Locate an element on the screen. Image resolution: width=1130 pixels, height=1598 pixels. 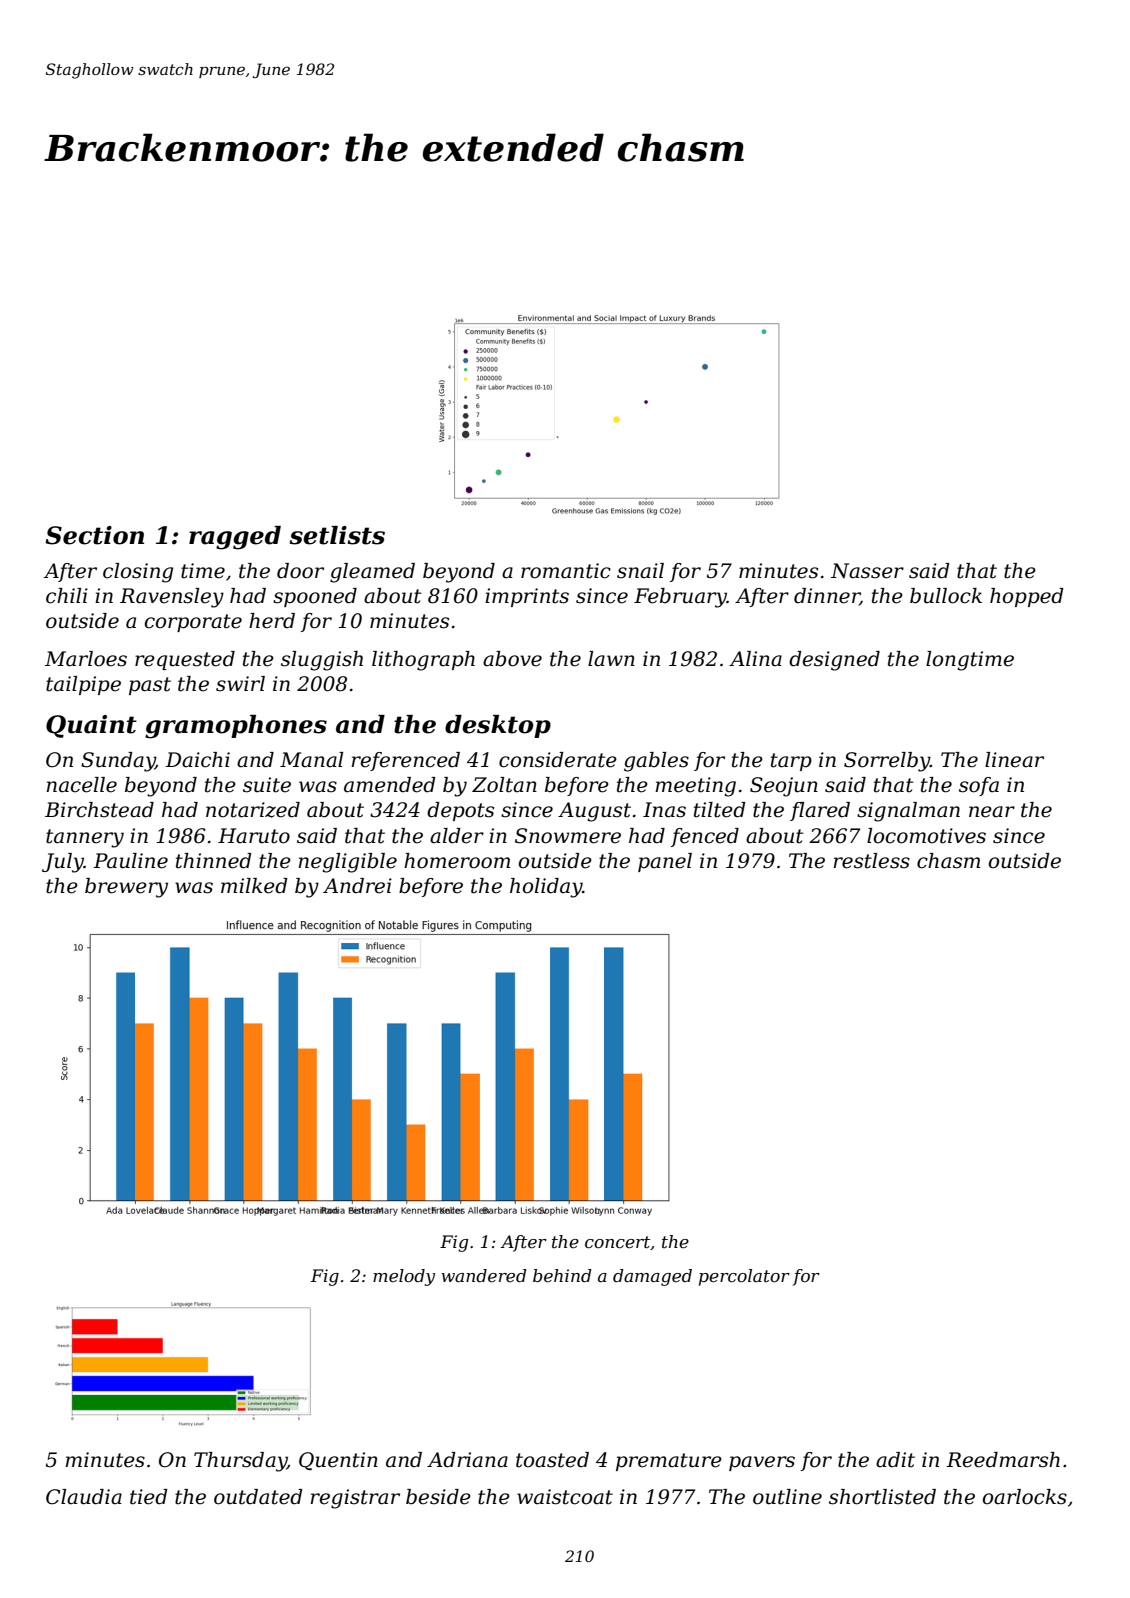
snail is located at coordinates (640, 571).
